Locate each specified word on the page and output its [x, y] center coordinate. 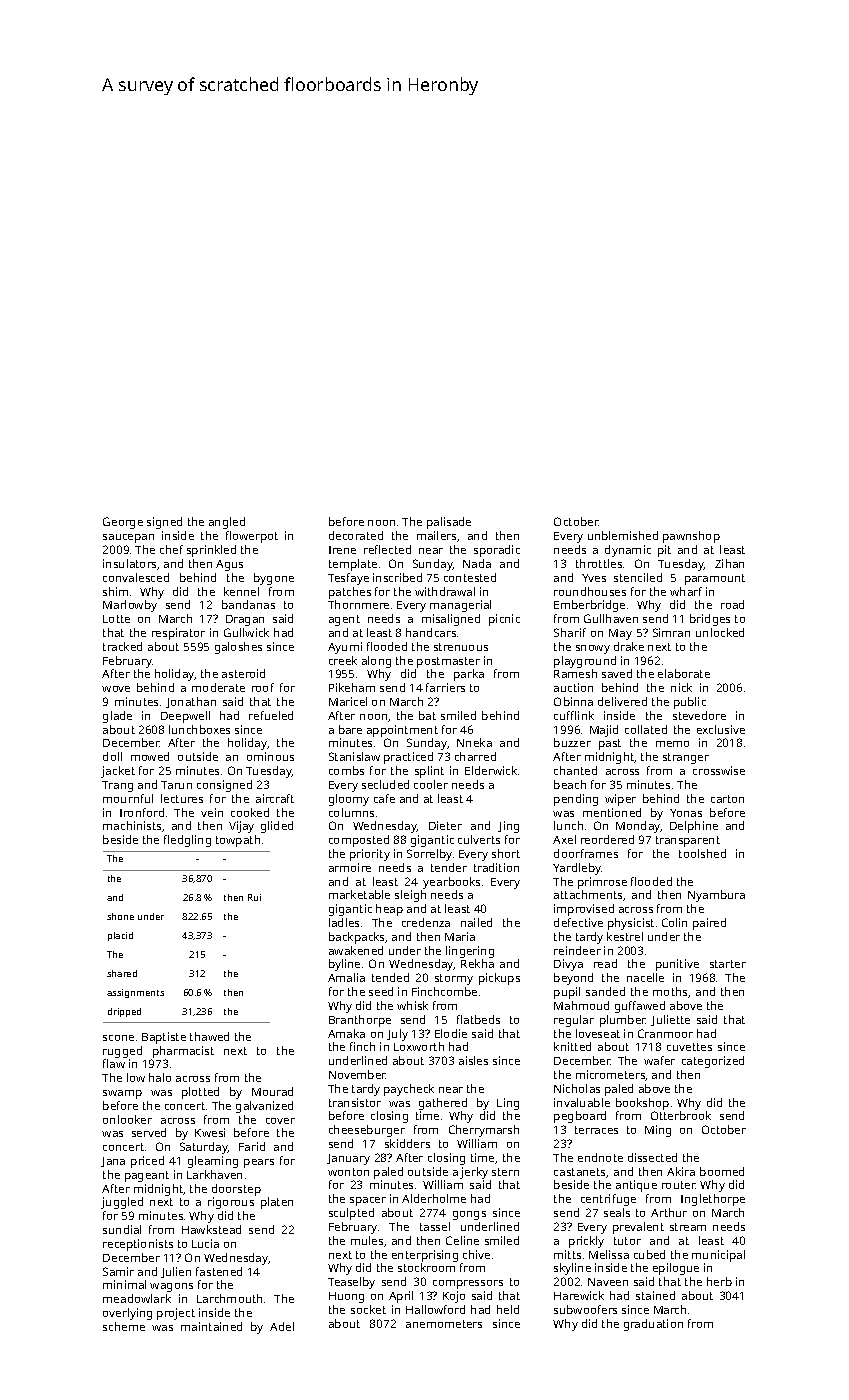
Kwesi [210, 1132]
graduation [653, 1325]
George [123, 523]
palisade [449, 523]
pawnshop [691, 537]
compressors [468, 1284]
